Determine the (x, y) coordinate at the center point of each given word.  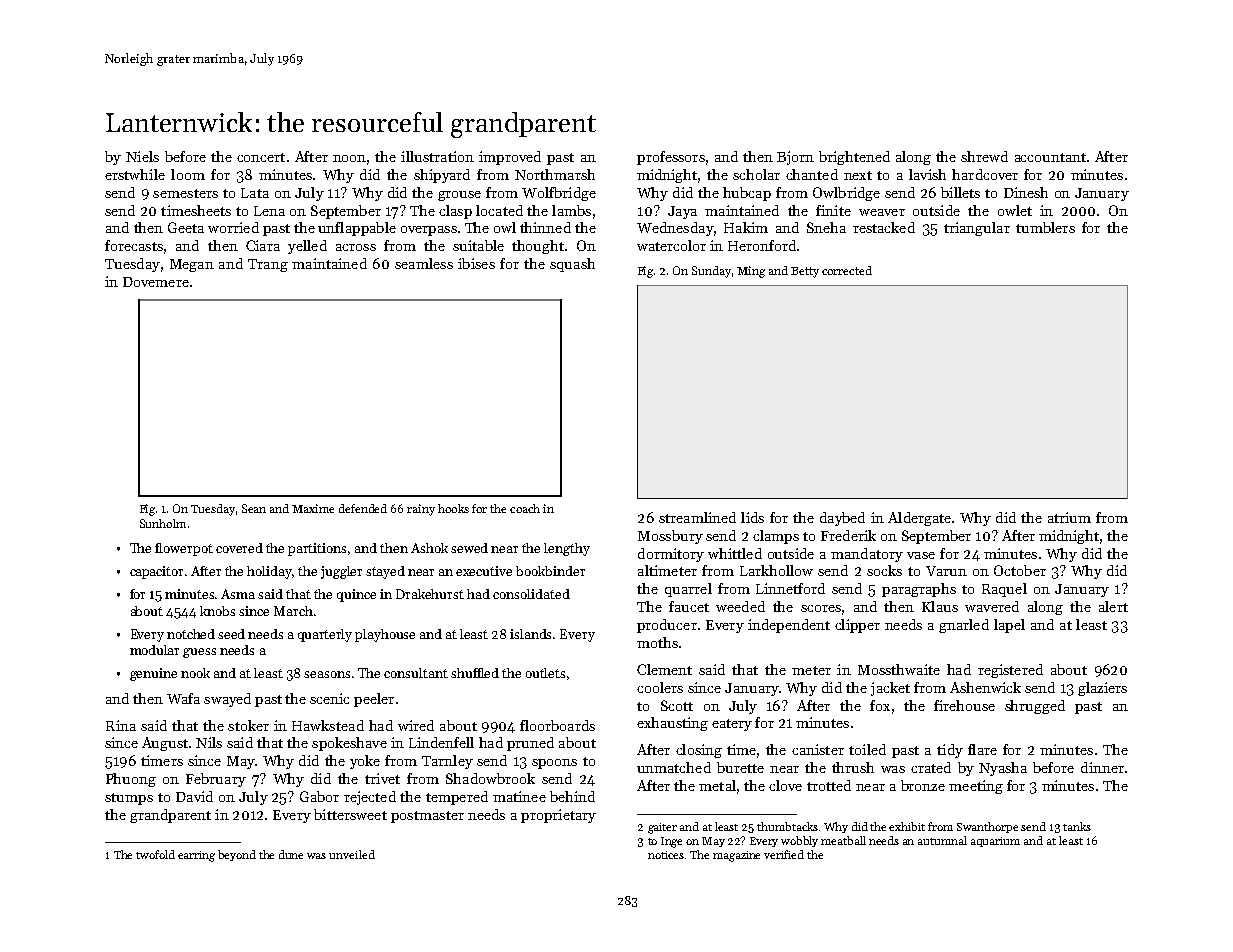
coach (525, 508)
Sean (254, 508)
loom (188, 174)
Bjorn (795, 158)
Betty (805, 272)
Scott (677, 705)
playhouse (385, 635)
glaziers (1102, 689)
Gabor (319, 796)
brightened (854, 158)
